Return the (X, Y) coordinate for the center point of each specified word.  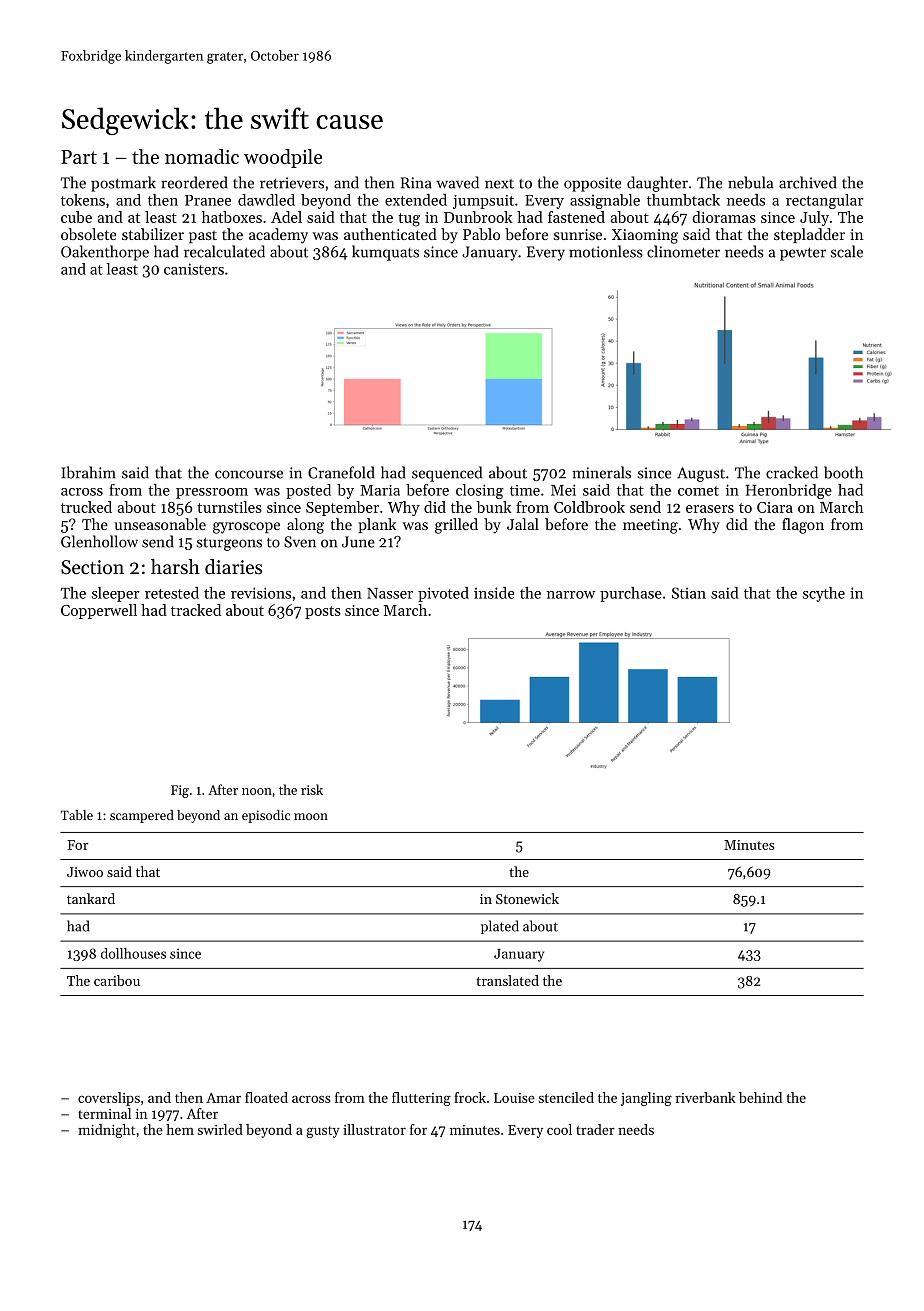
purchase (631, 594)
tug (409, 220)
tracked (196, 610)
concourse (249, 474)
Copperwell (99, 611)
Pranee (208, 200)
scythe (824, 594)
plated (500, 927)
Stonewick (527, 898)
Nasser (390, 593)
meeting (650, 526)
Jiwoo (85, 872)
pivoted (443, 594)
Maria (380, 490)
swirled (220, 1129)
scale (847, 251)
